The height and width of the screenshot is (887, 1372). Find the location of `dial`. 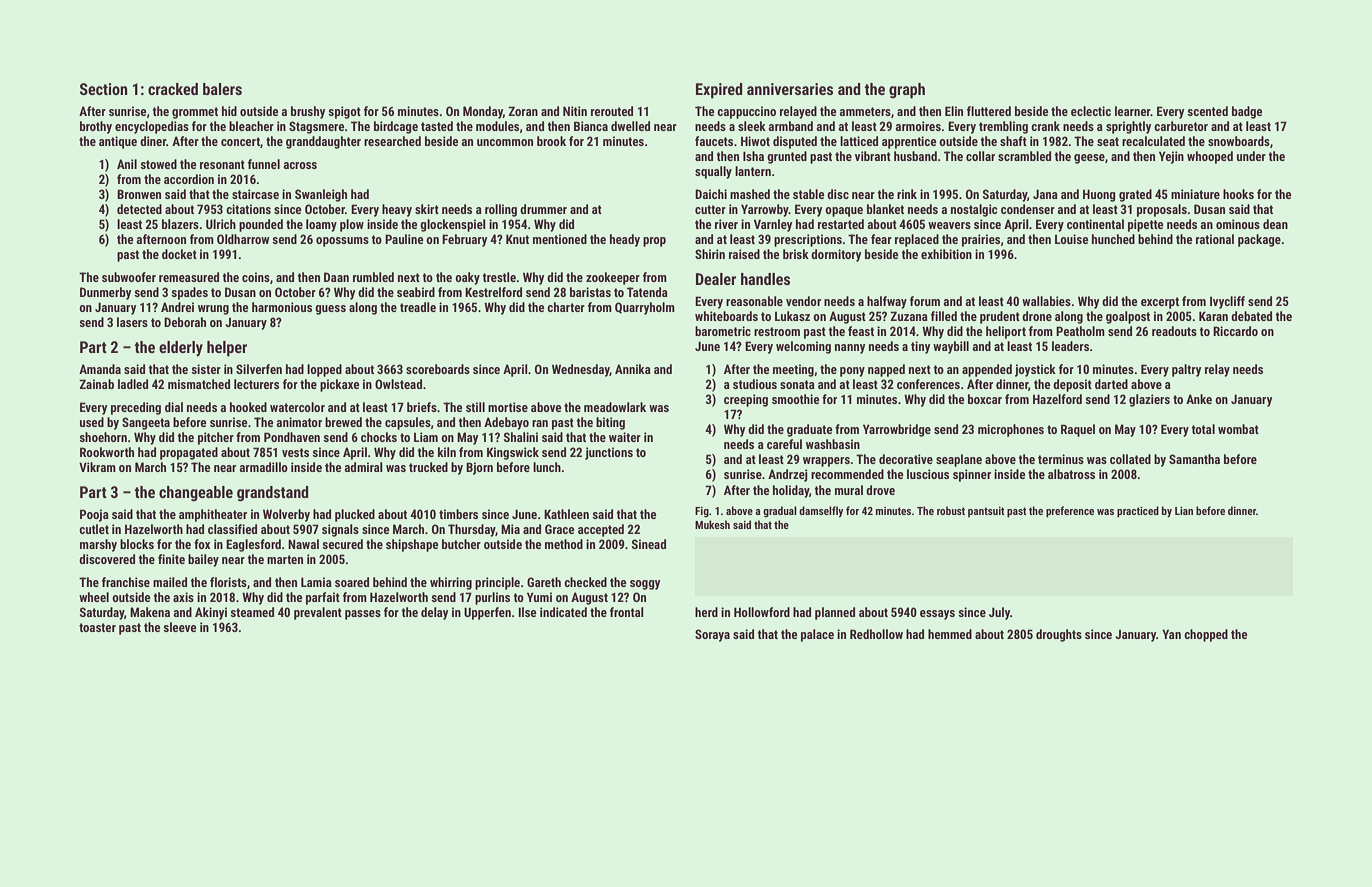

dial is located at coordinates (174, 407).
